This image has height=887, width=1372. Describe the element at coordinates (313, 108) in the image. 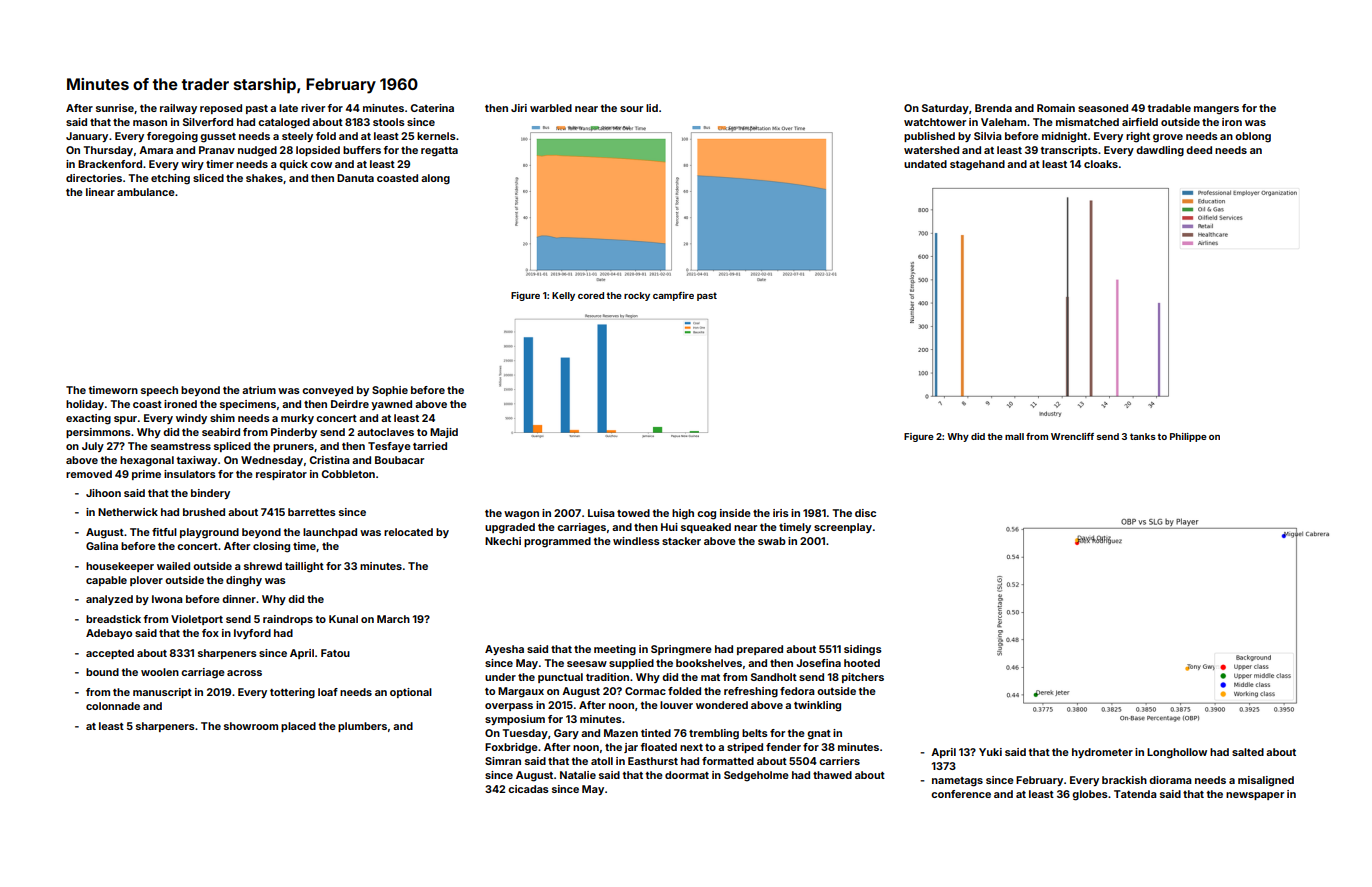

I see `river` at that location.
